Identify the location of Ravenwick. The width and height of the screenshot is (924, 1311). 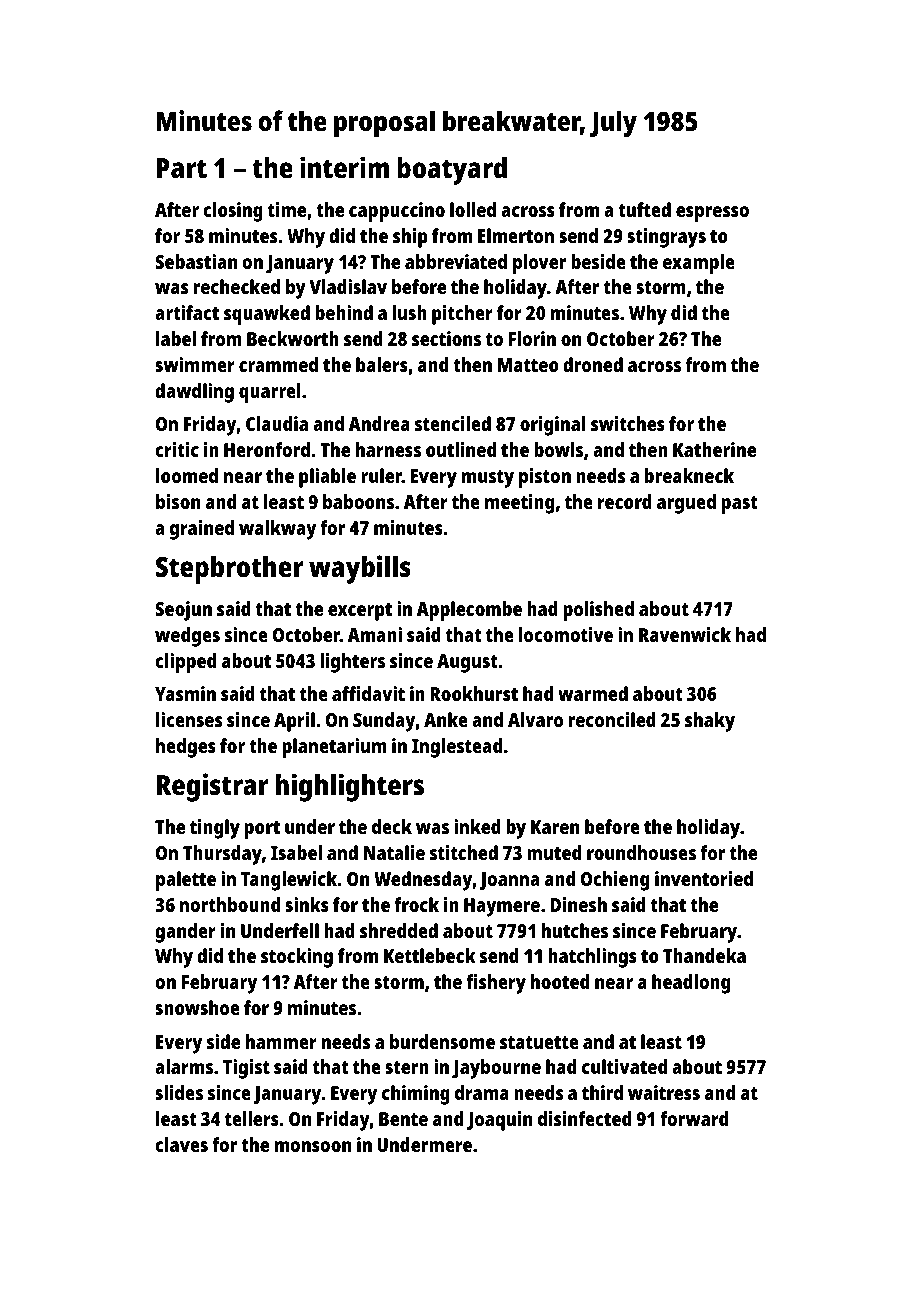
(685, 634).
